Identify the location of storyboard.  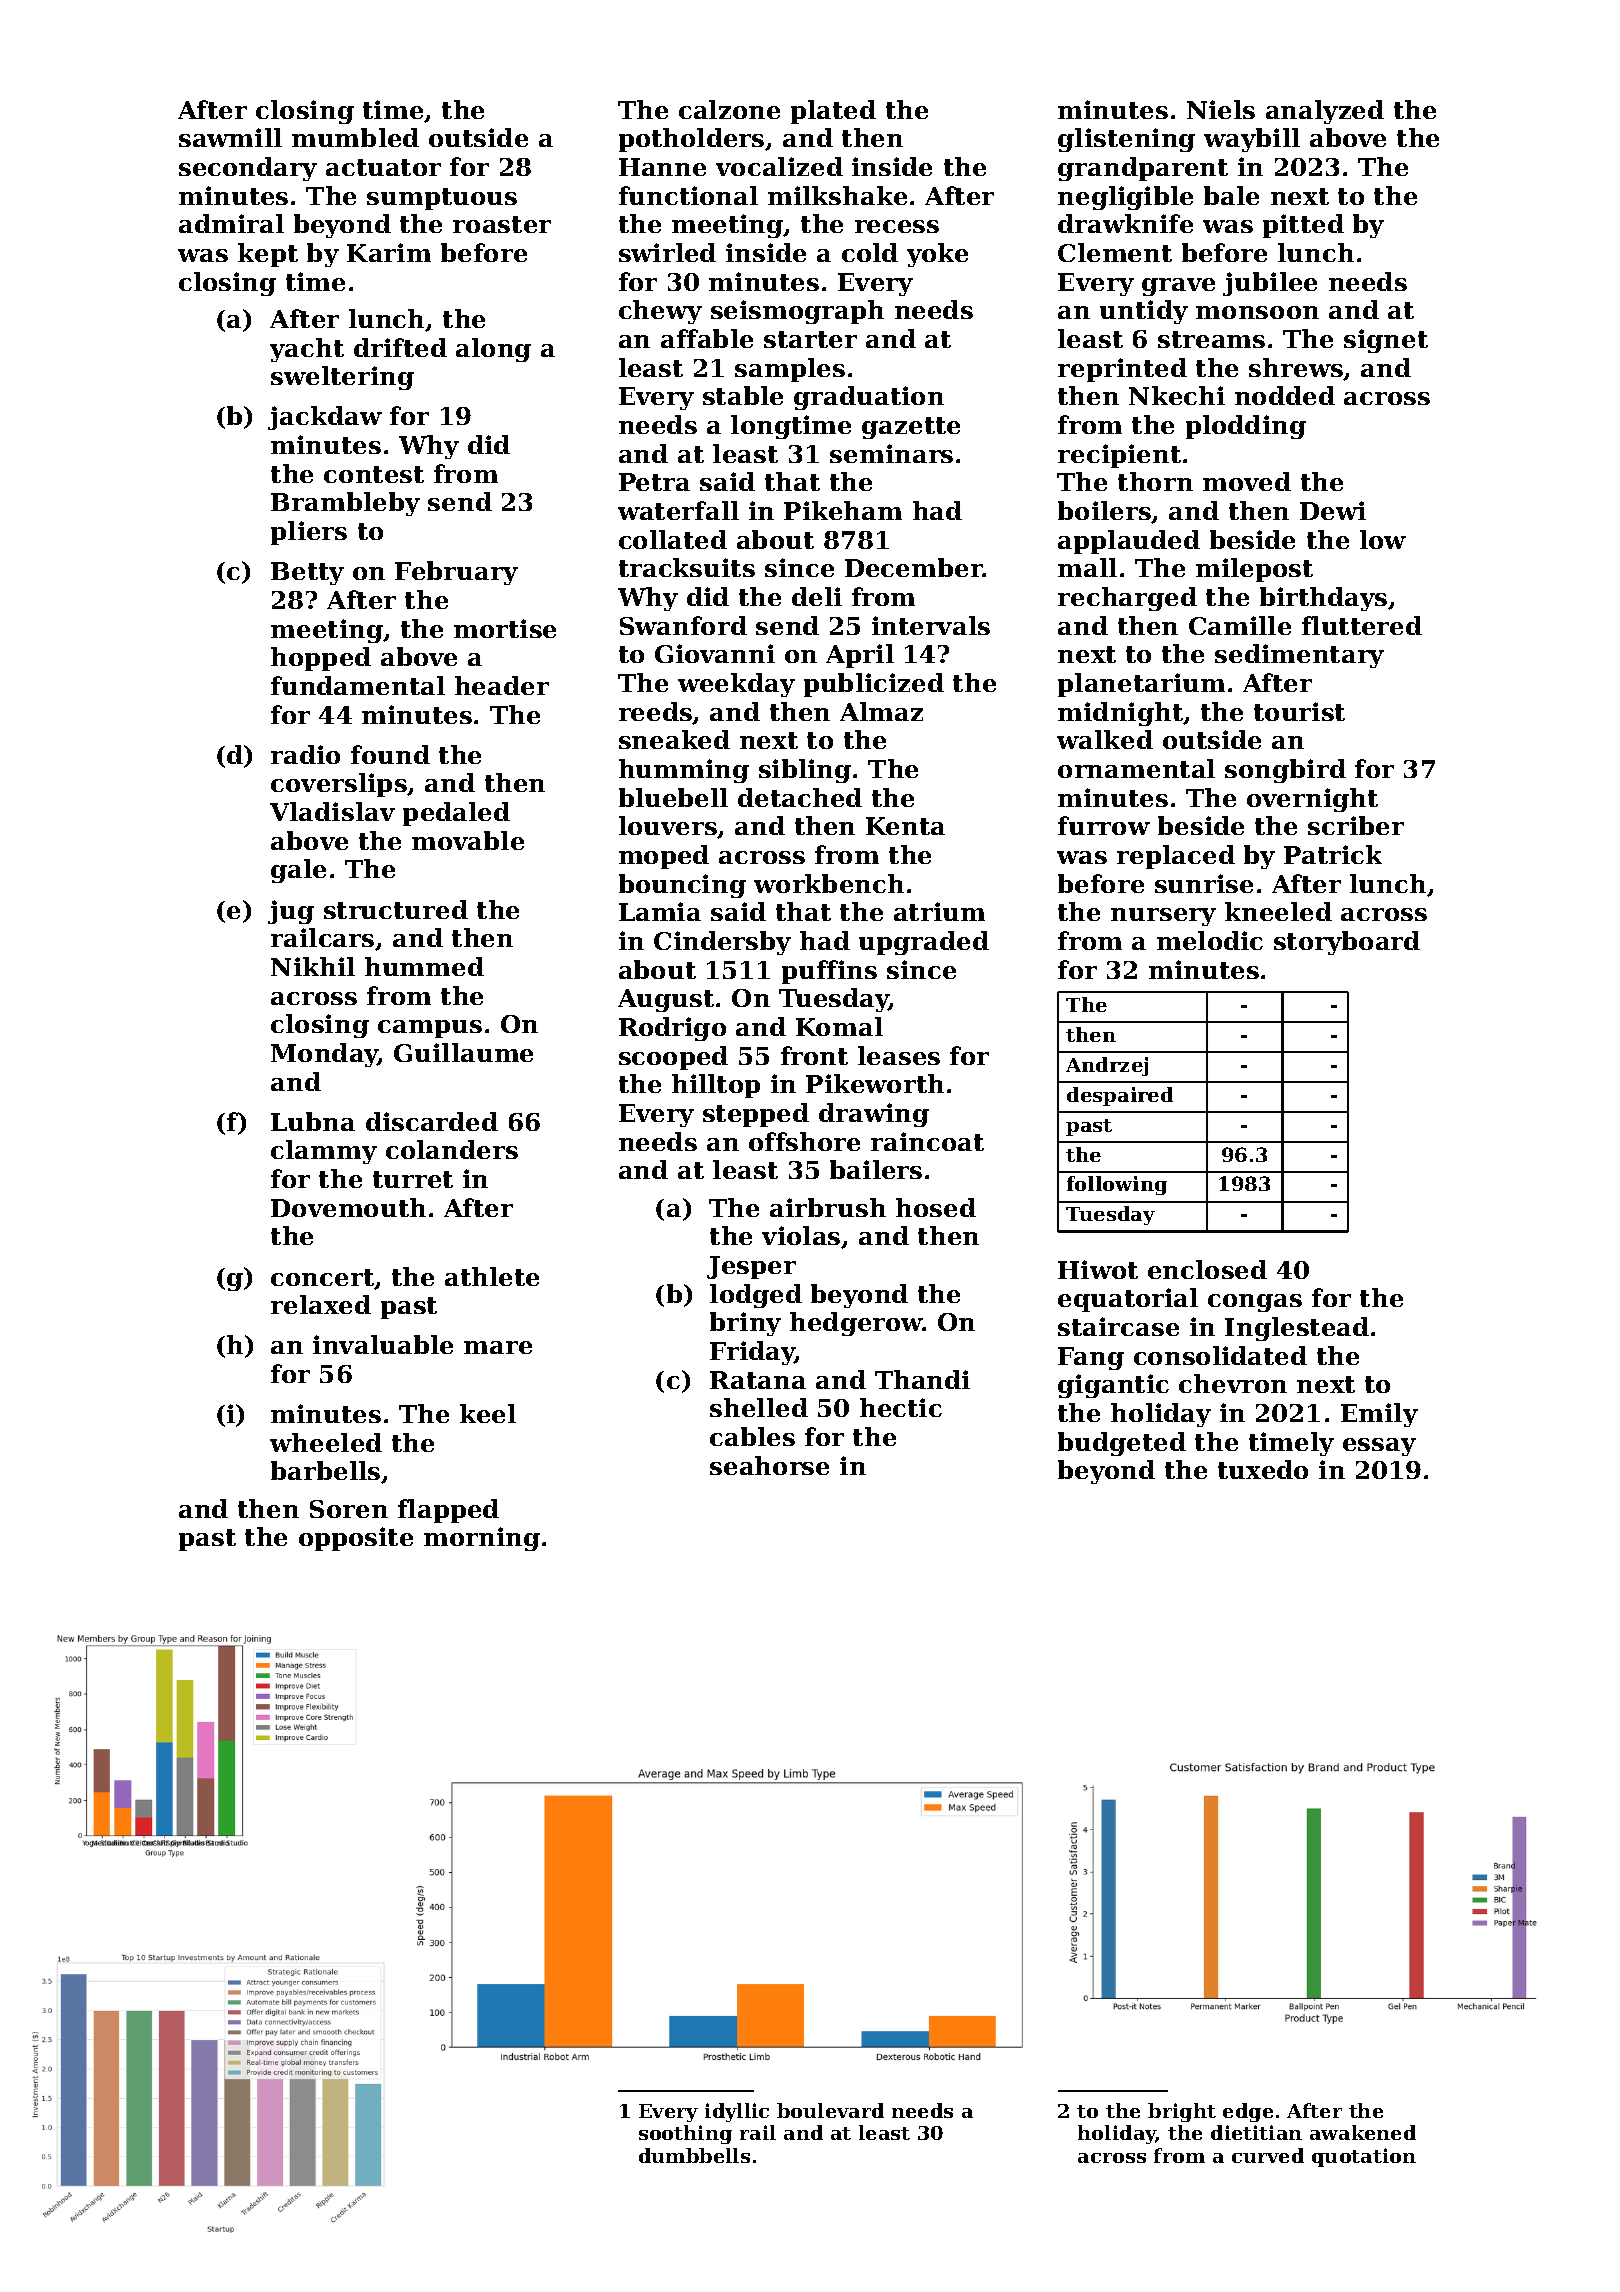
(1347, 943).
